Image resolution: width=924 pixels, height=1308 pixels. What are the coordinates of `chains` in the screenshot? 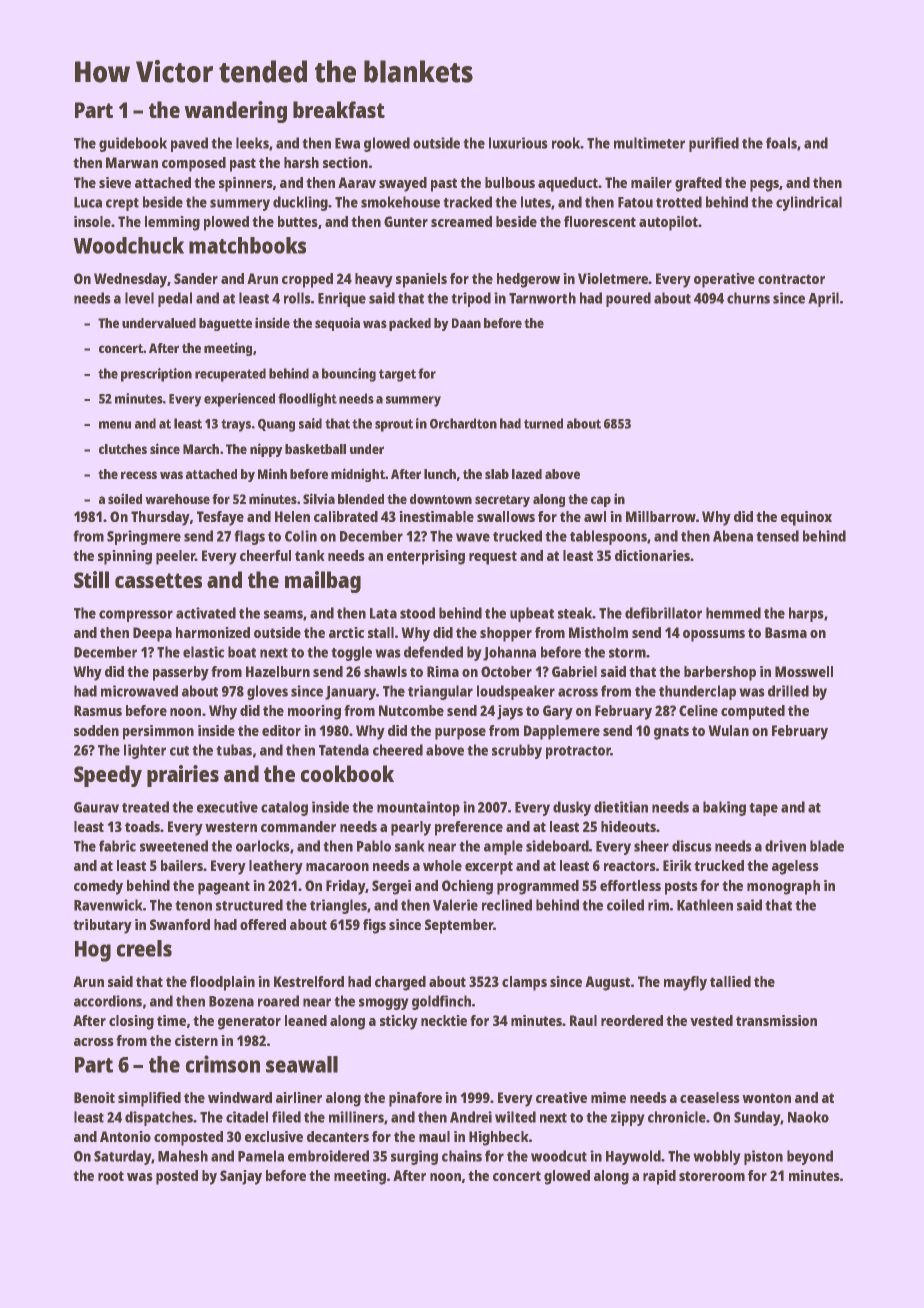 It's located at (462, 1156).
